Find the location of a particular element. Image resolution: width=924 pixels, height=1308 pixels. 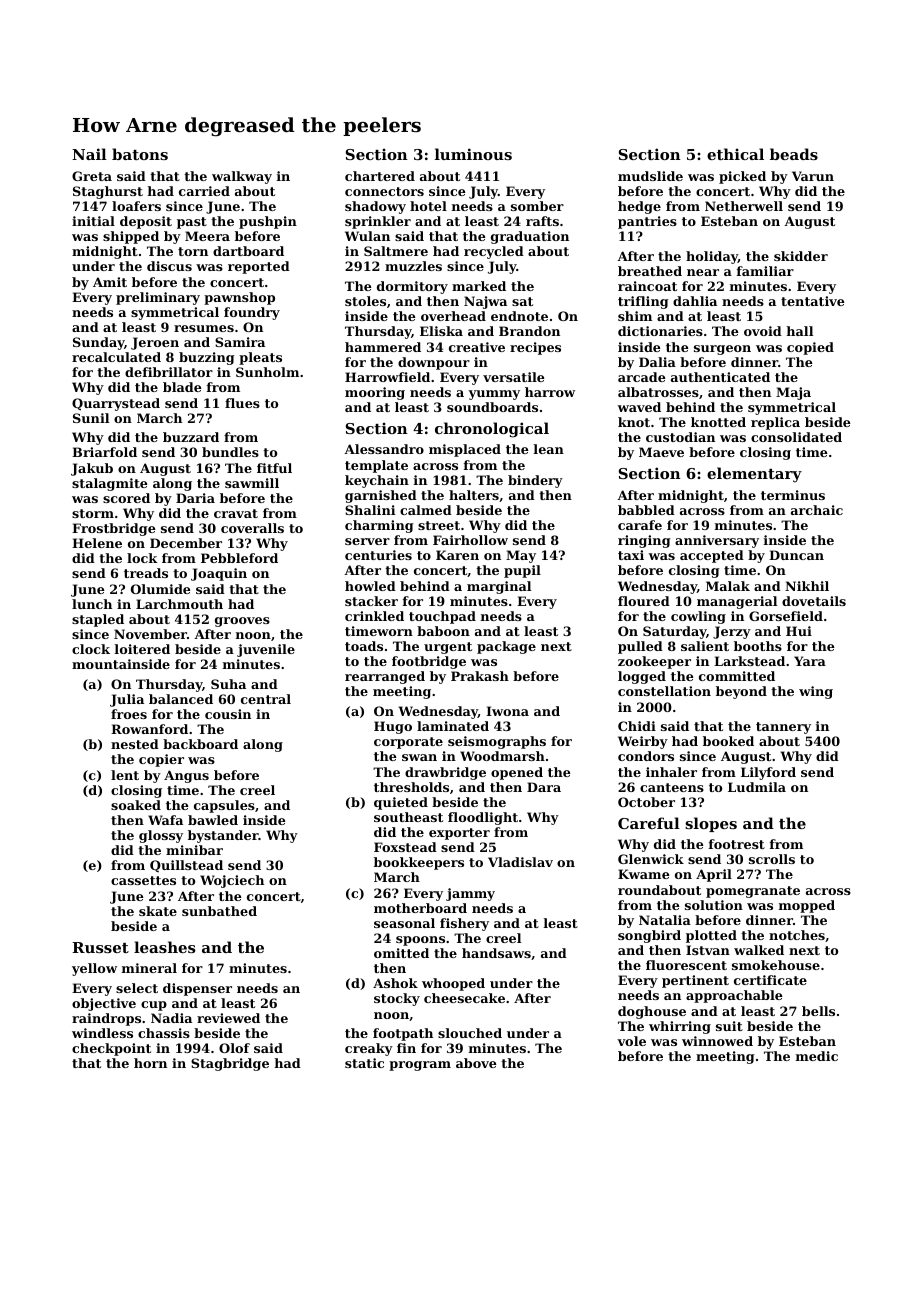

dahlia is located at coordinates (695, 301).
